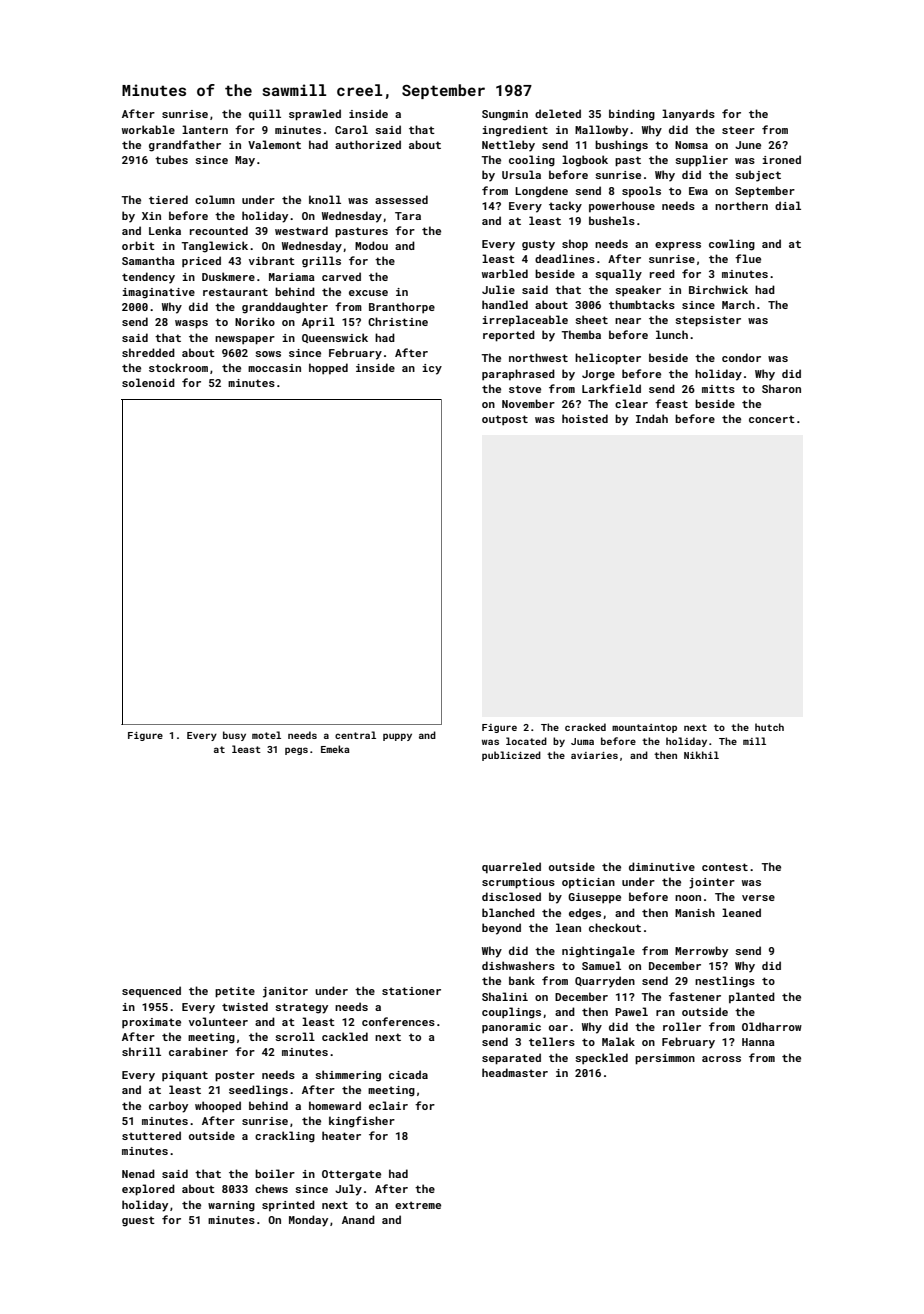 Image resolution: width=924 pixels, height=1314 pixels. Describe the element at coordinates (397, 737) in the screenshot. I see `puppy` at that location.
